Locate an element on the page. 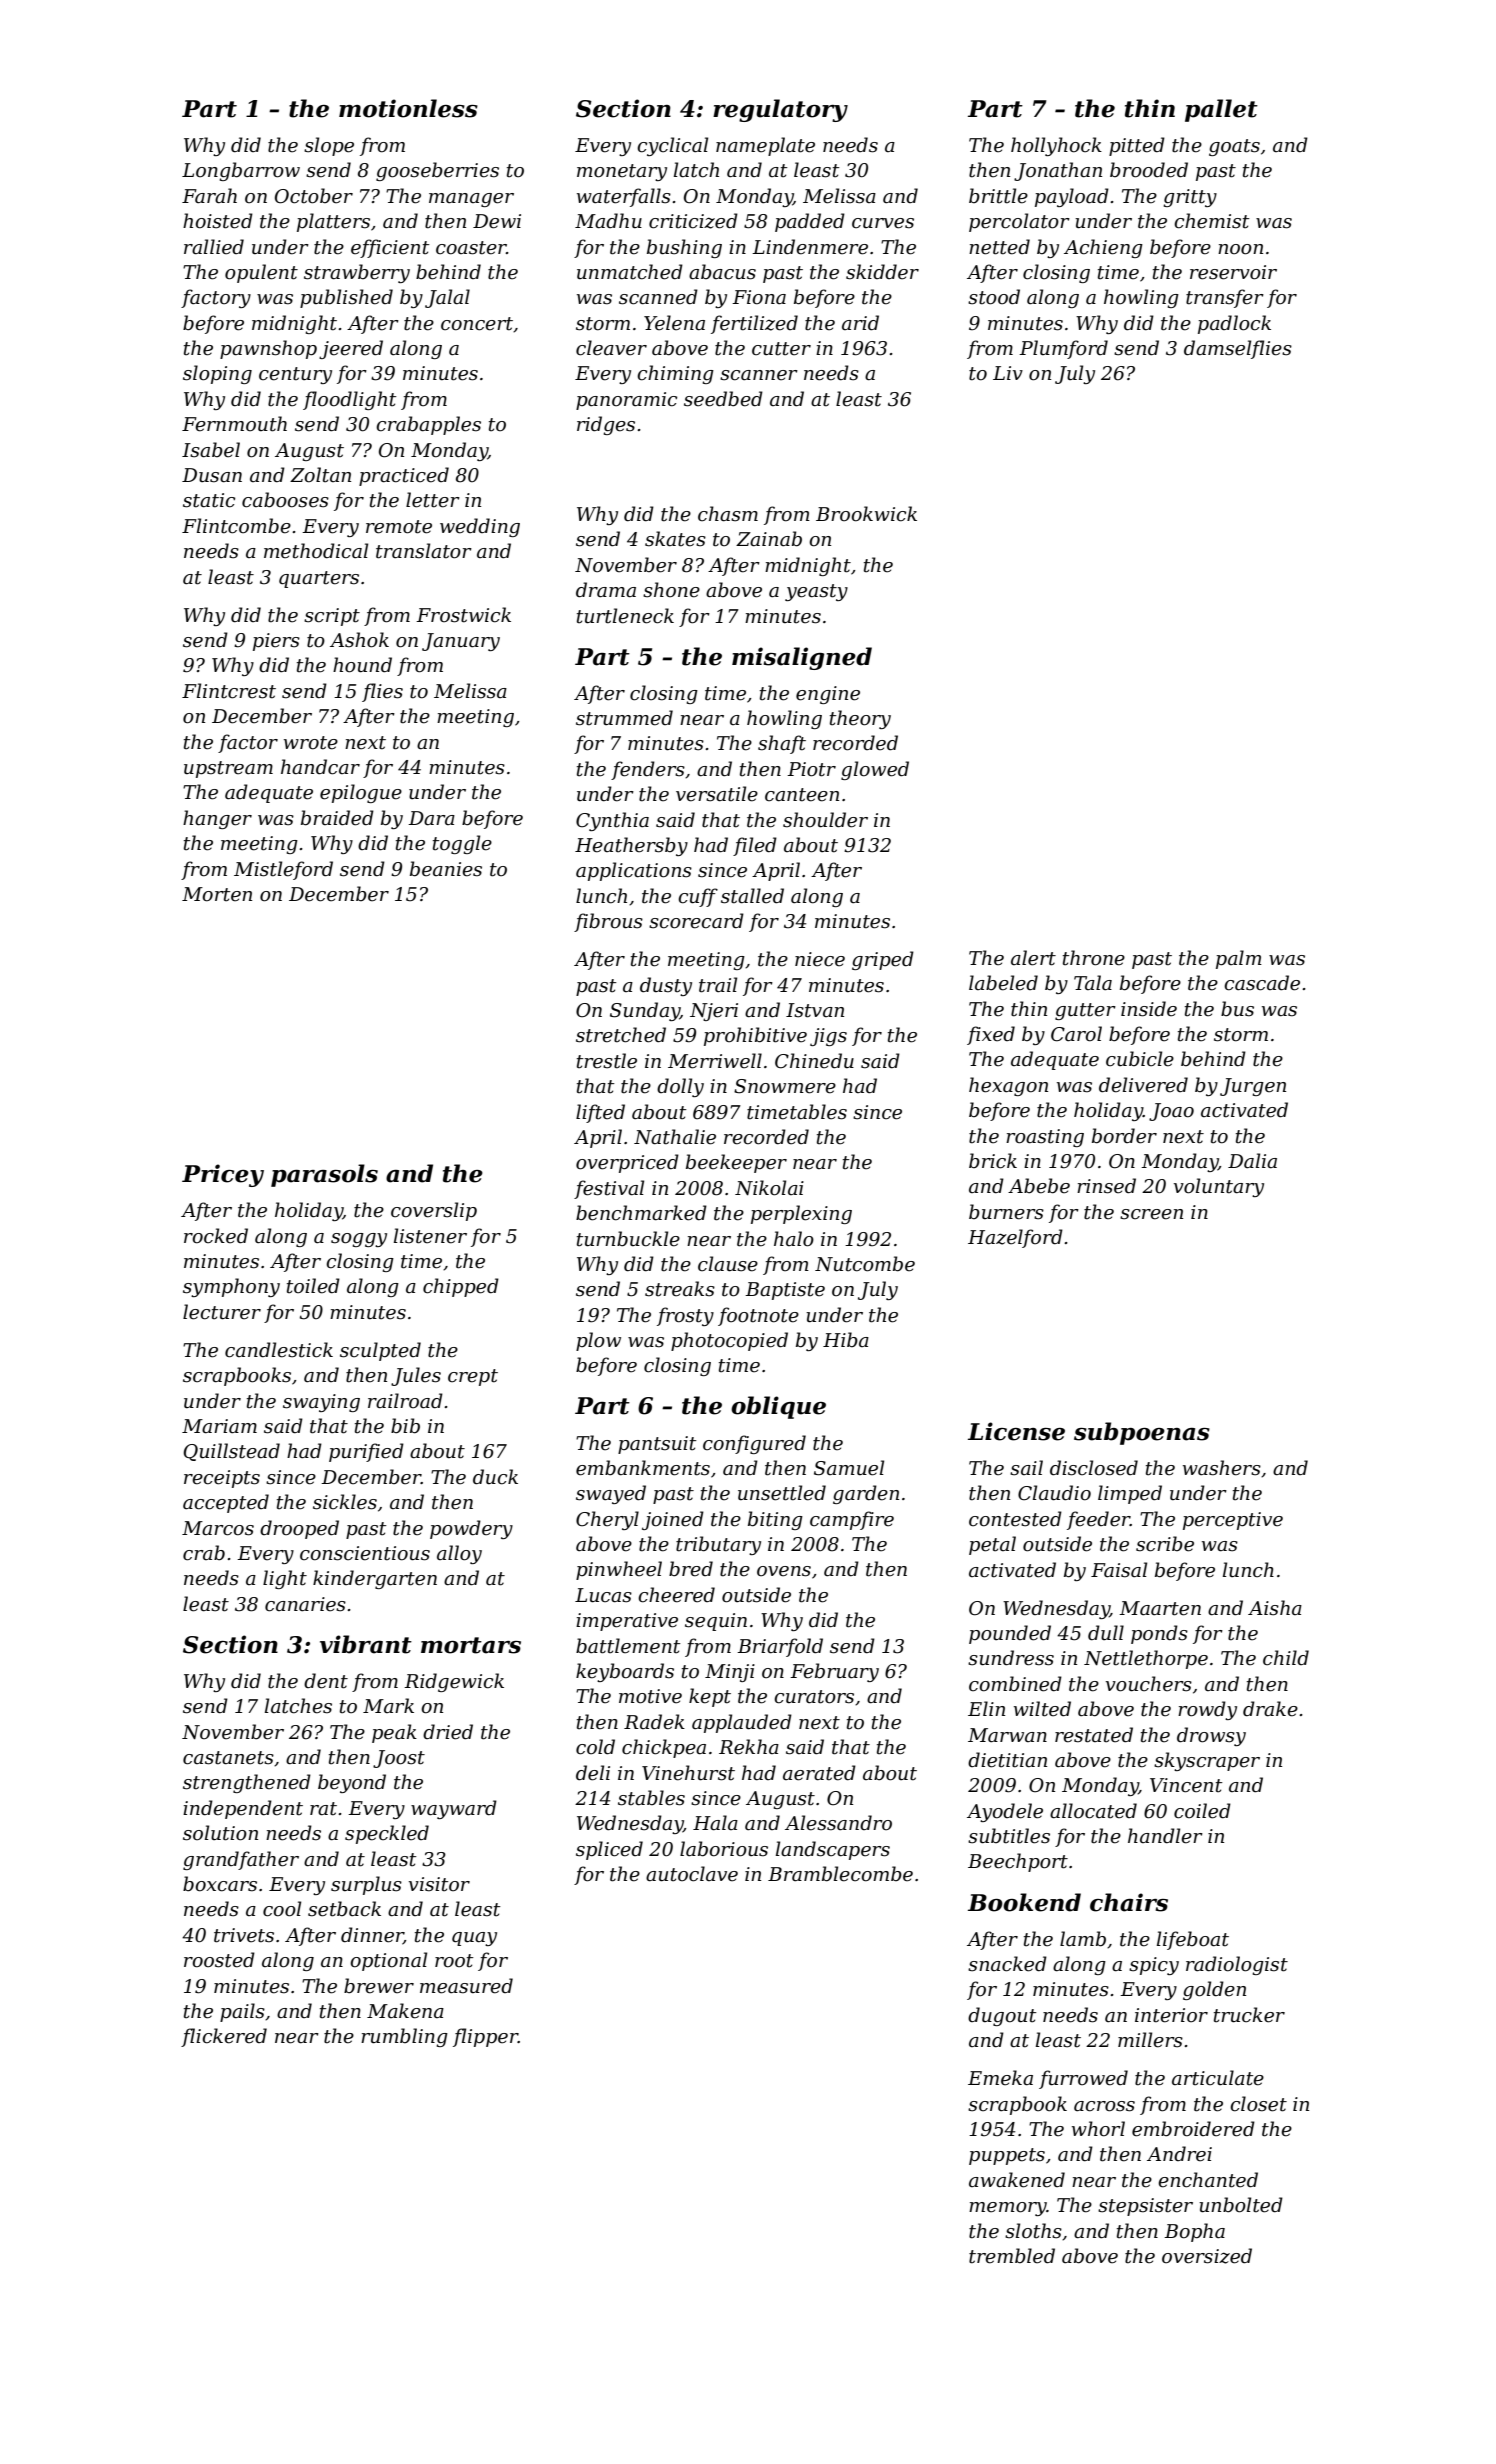  static is located at coordinates (209, 500).
